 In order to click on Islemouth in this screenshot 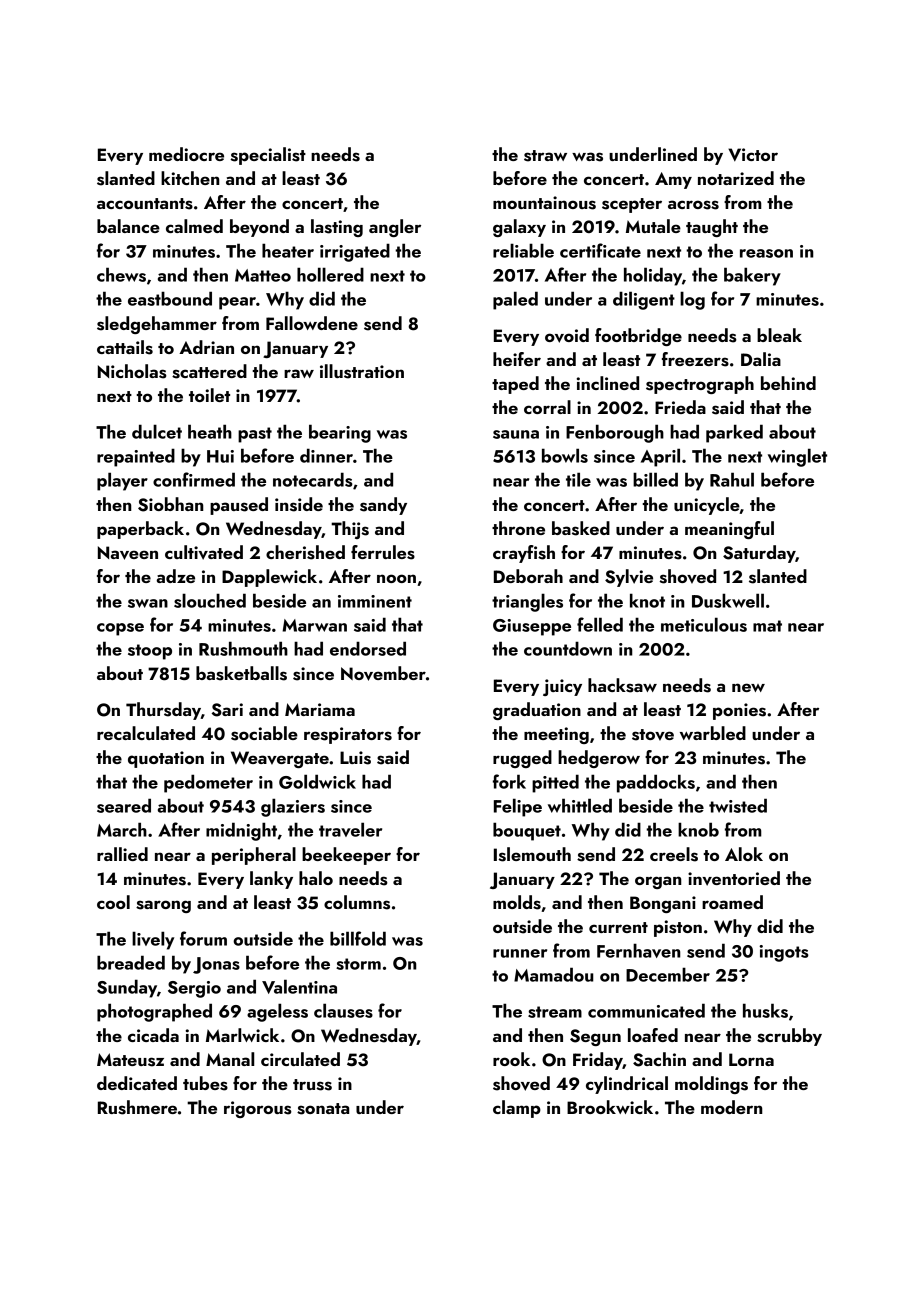, I will do `click(532, 854)`.
